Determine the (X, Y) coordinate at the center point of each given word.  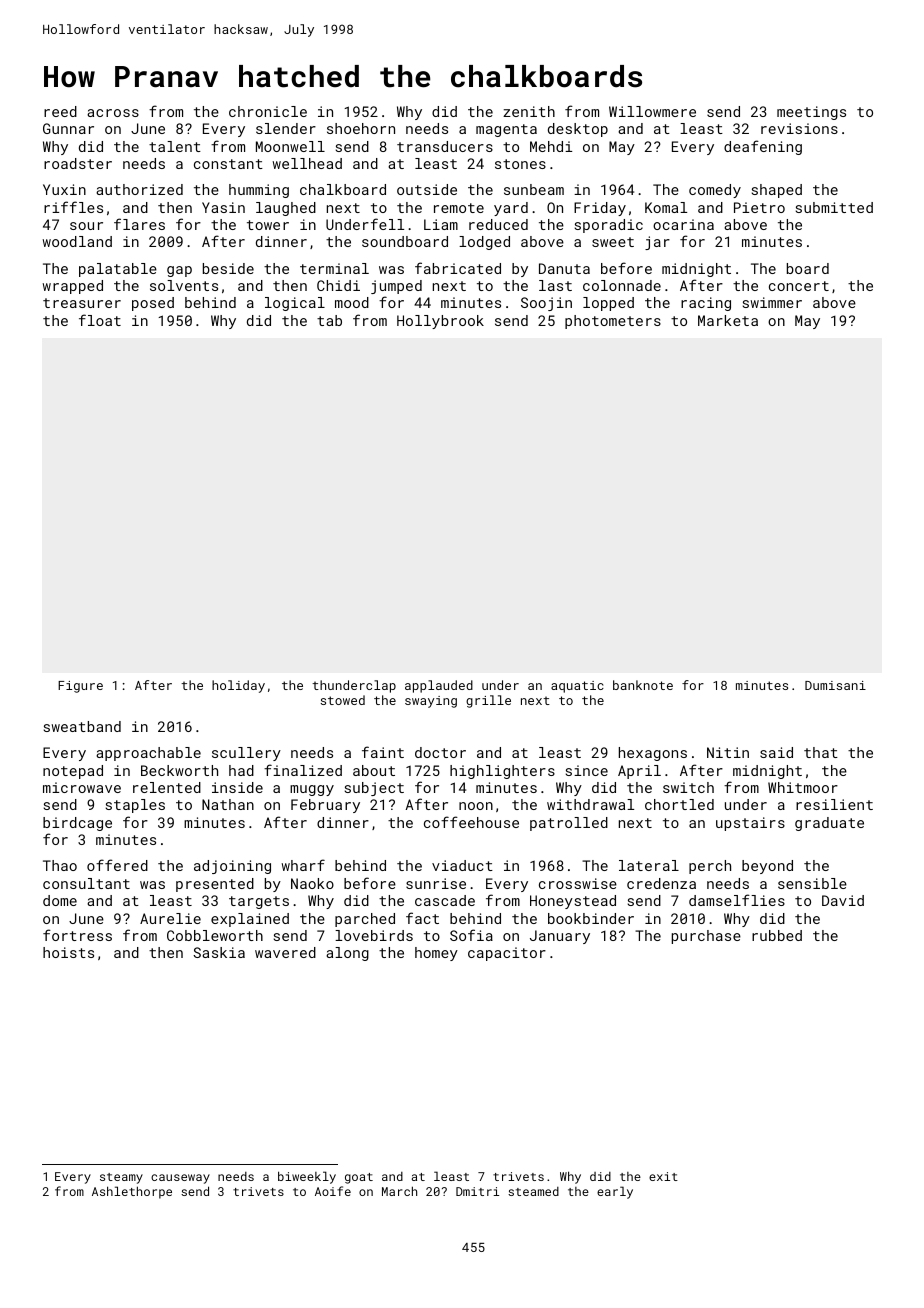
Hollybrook (440, 322)
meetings (811, 113)
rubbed (777, 935)
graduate (829, 824)
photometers (613, 322)
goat (359, 1178)
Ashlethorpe (132, 1192)
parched (365, 920)
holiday (238, 686)
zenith (529, 111)
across (113, 113)
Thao (60, 865)
